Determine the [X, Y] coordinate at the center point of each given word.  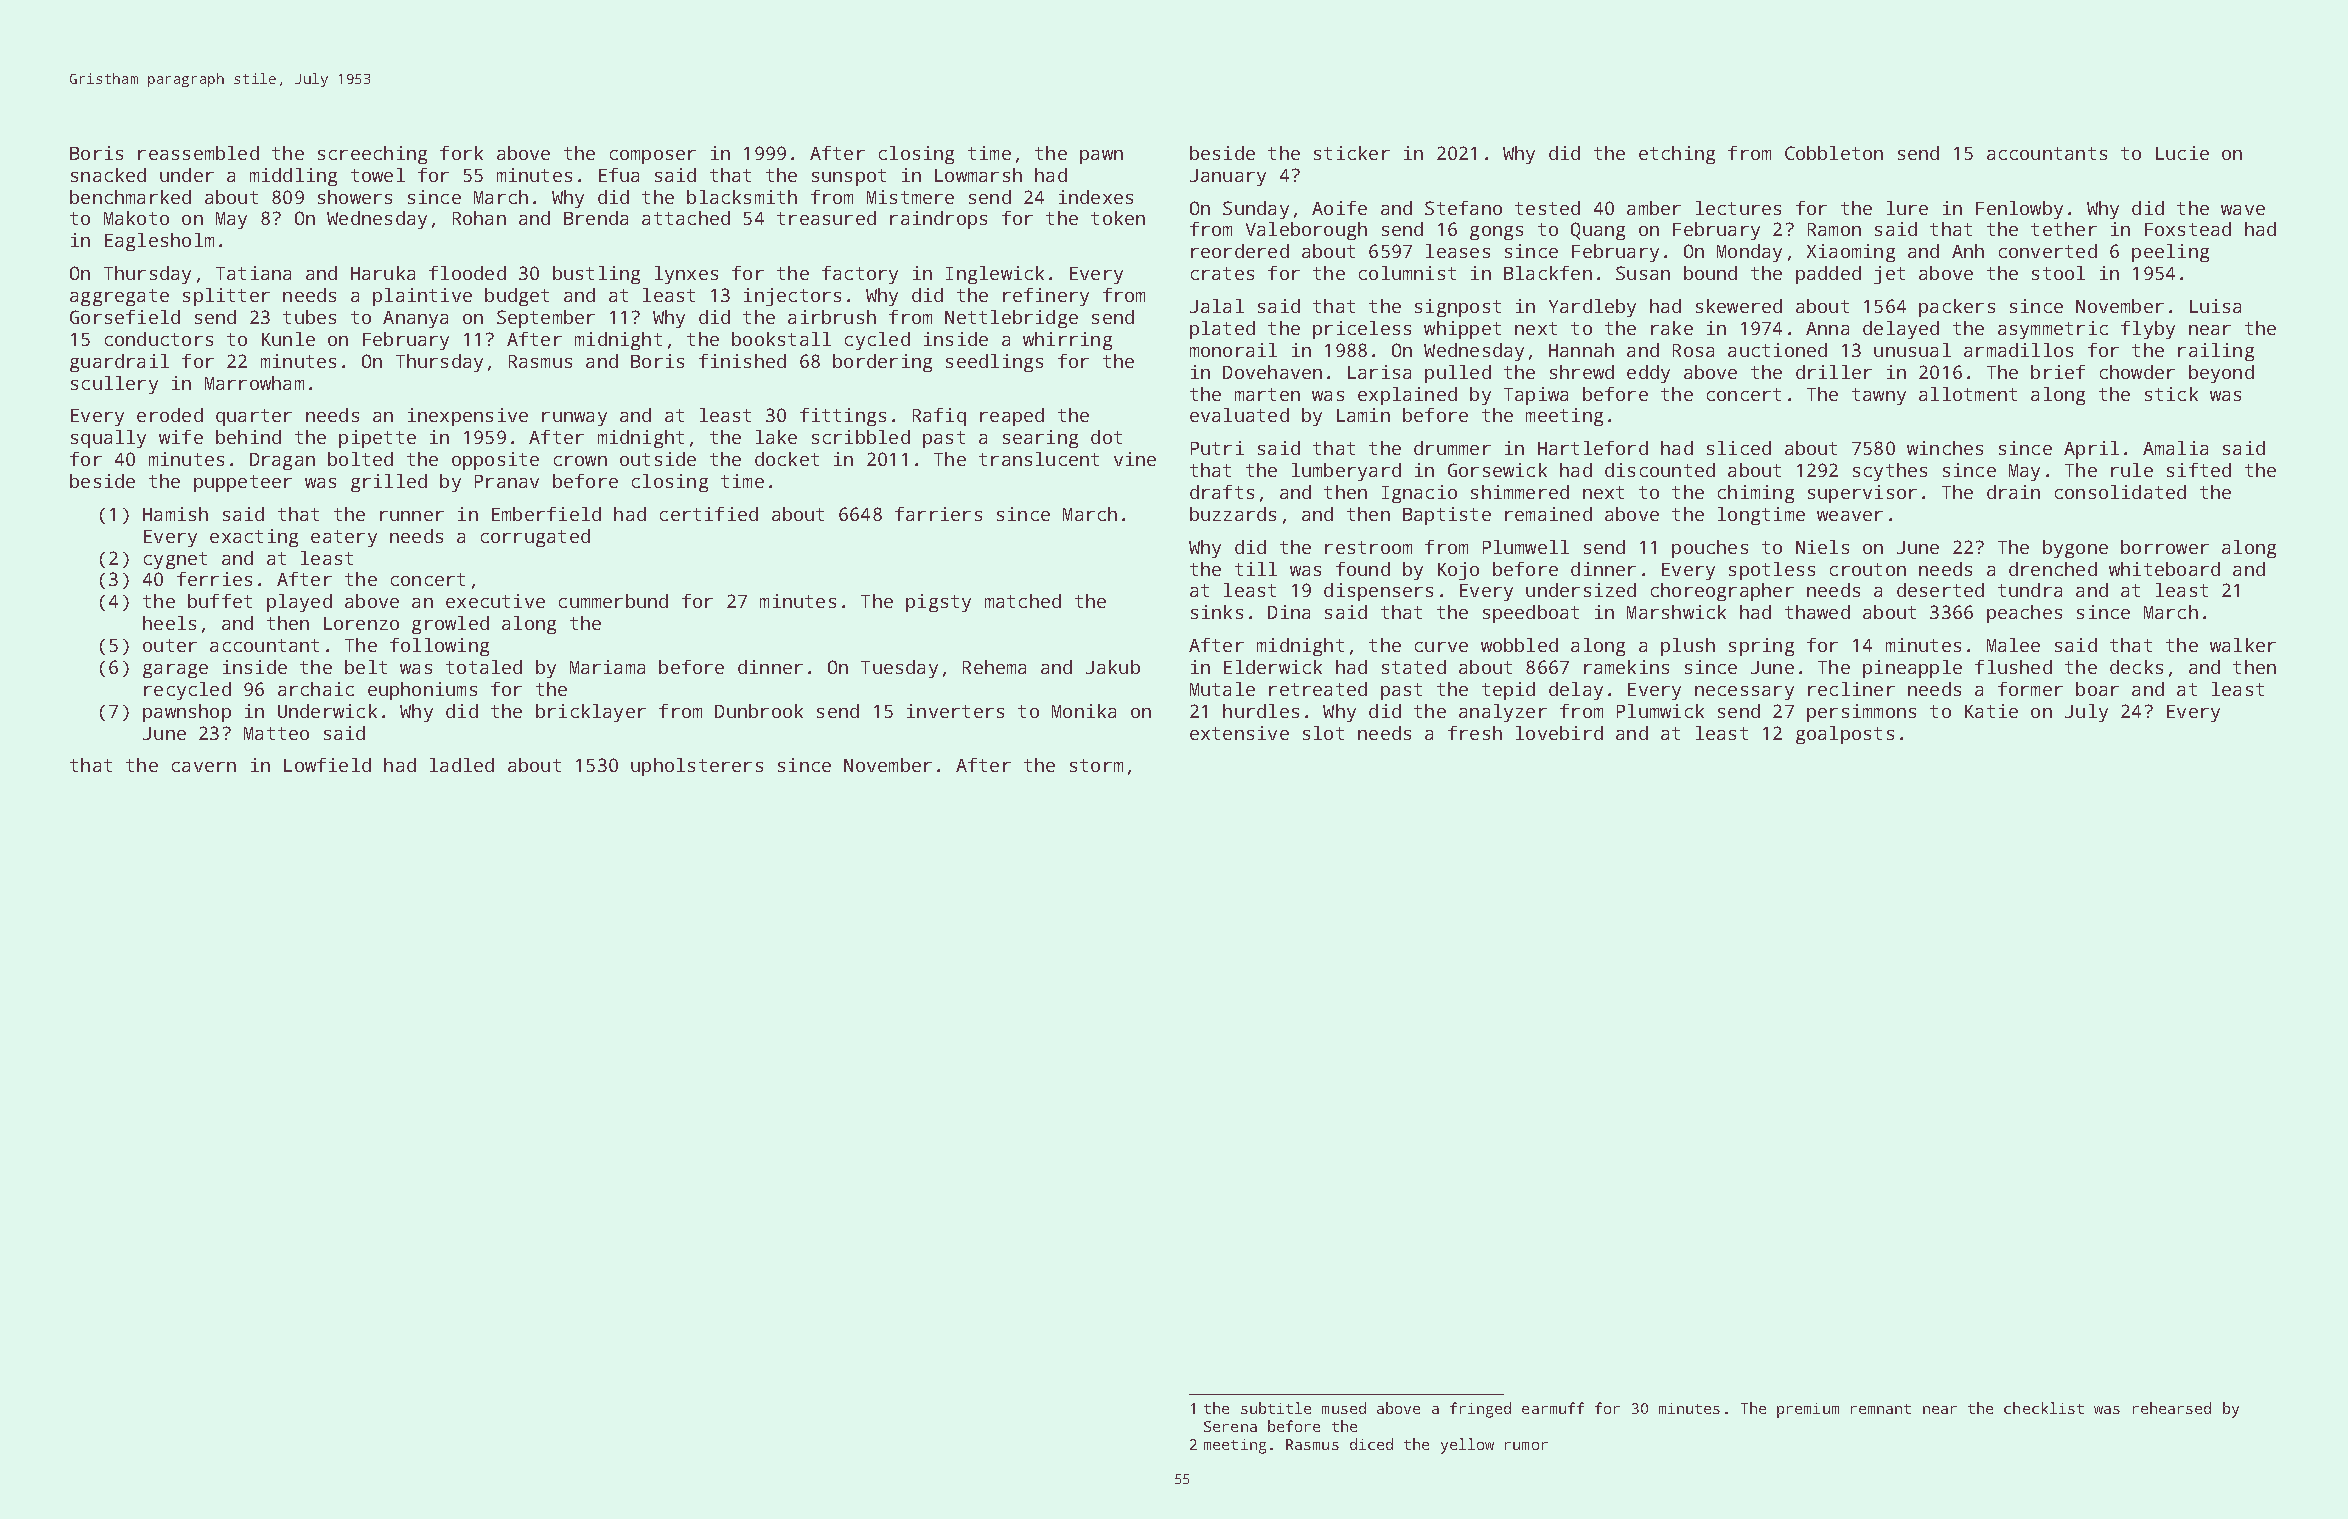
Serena [1230, 1426]
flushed [2013, 667]
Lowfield [327, 765]
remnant [1881, 1409]
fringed [1480, 1410]
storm [1096, 765]
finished [742, 361]
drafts [1222, 492]
